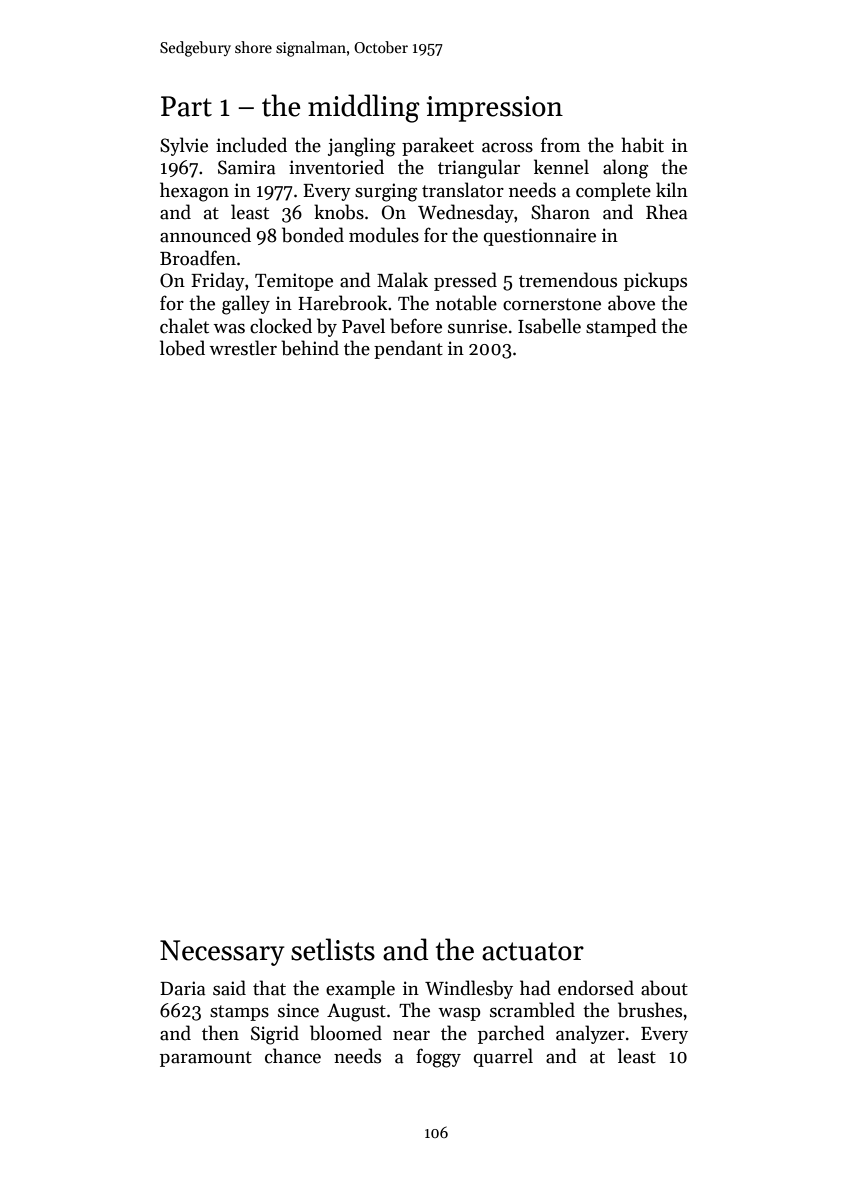 The height and width of the screenshot is (1203, 848). Describe the element at coordinates (310, 348) in the screenshot. I see `behind` at that location.
